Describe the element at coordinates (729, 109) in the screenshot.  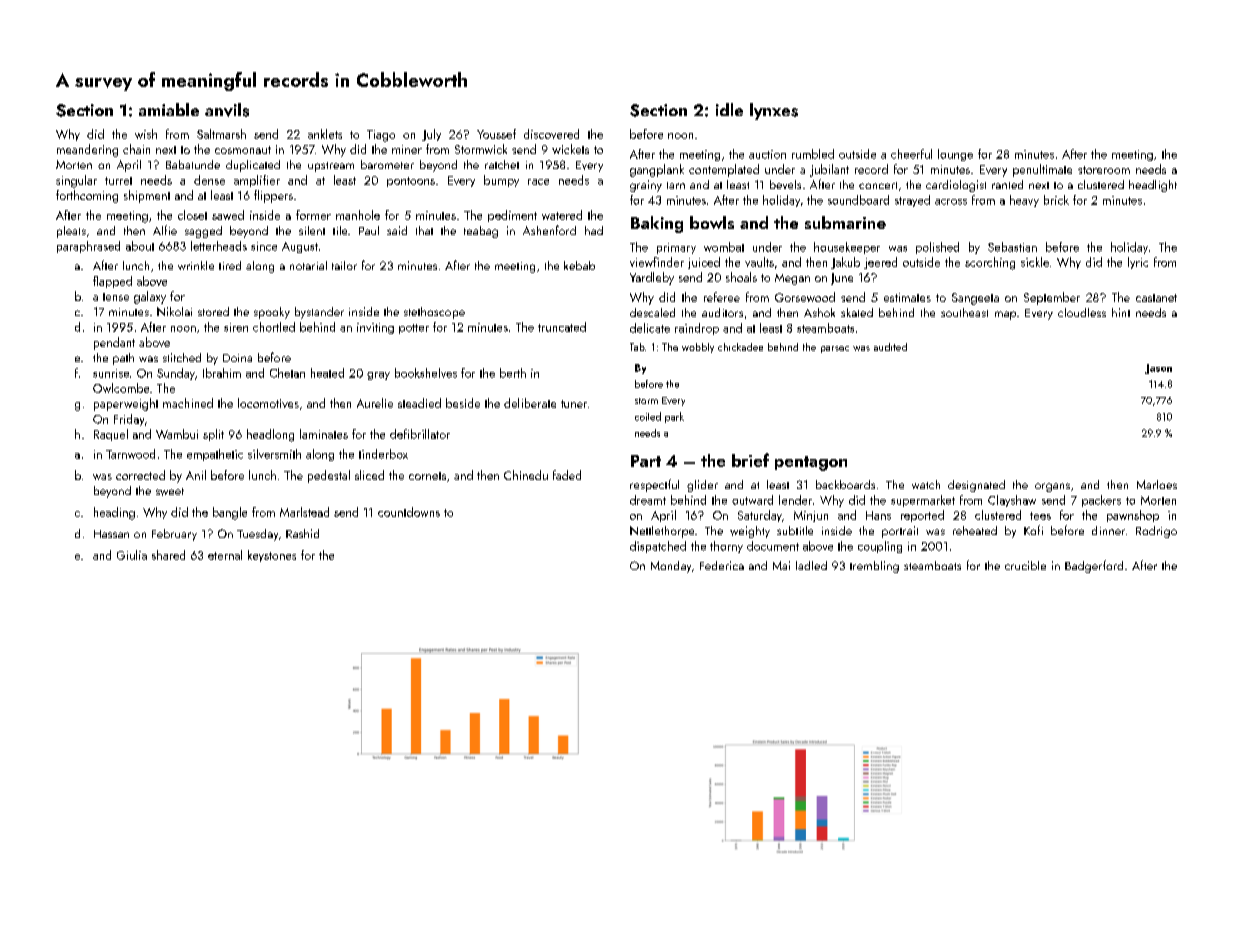
I see `idle` at that location.
